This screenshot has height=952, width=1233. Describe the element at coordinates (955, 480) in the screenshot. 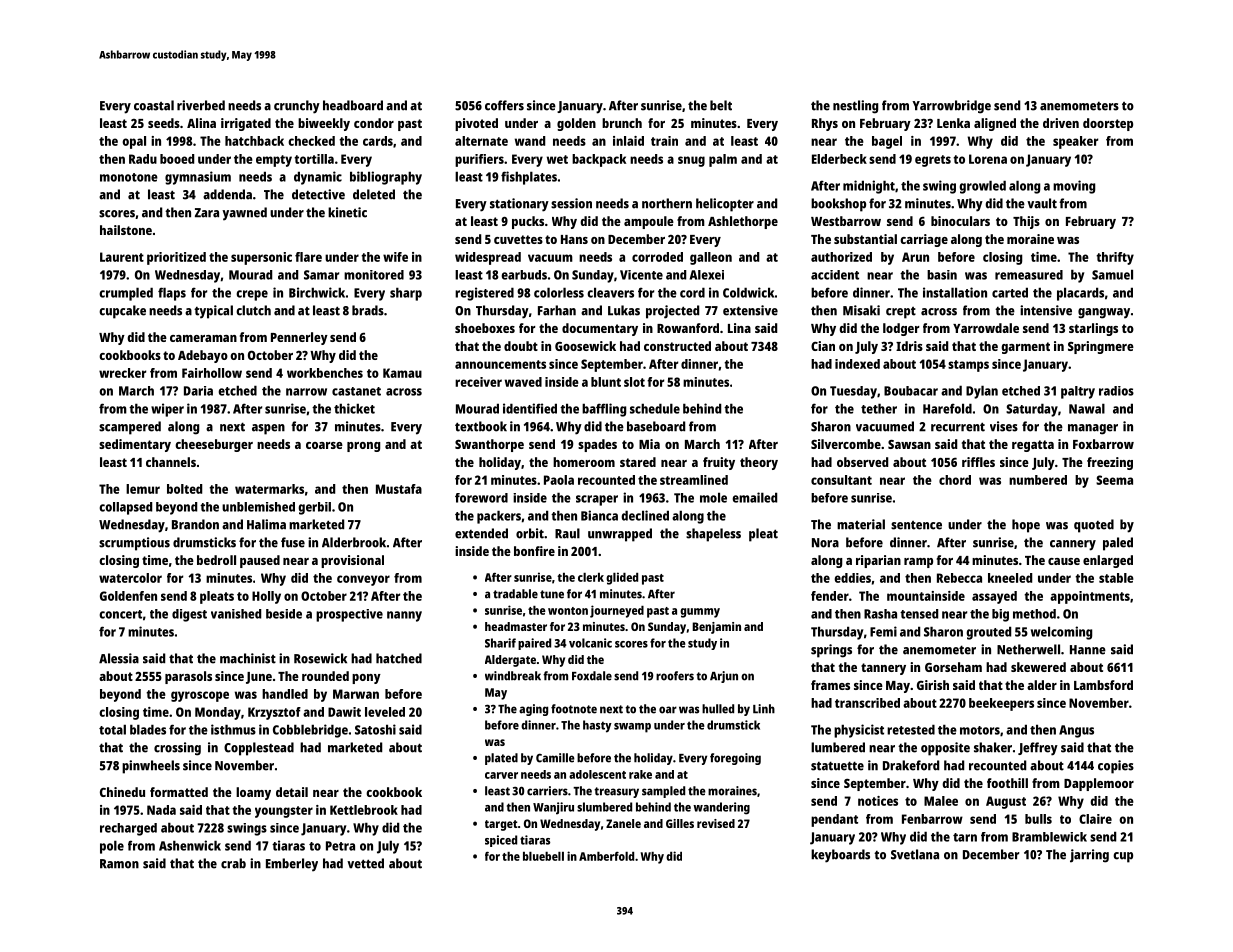

I see `chord` at that location.
